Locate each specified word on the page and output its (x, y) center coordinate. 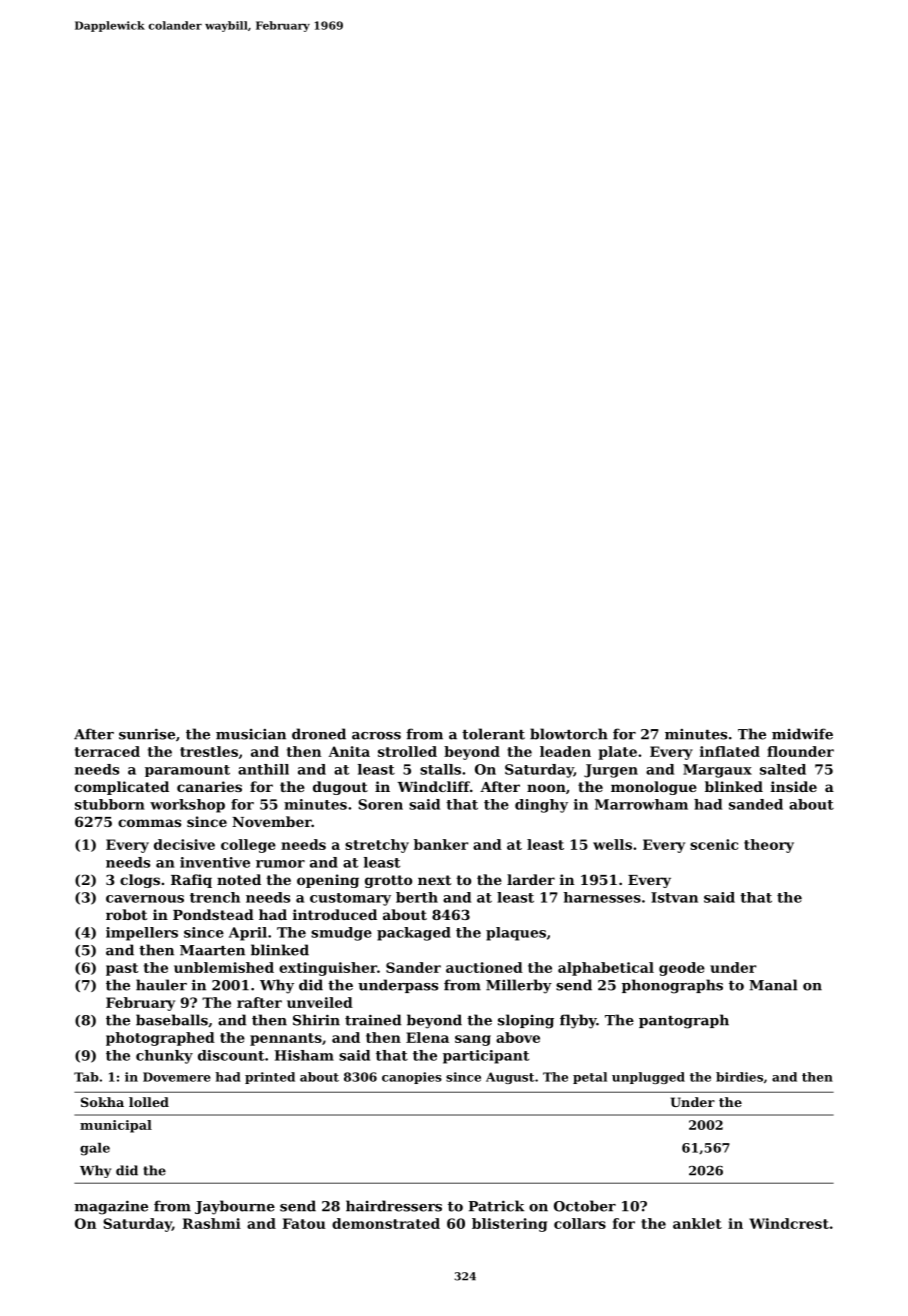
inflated (730, 751)
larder (531, 879)
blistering (509, 1225)
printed (270, 1078)
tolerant (493, 734)
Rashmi (211, 1223)
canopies (412, 1078)
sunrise (147, 734)
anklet (697, 1223)
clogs (140, 881)
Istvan (674, 897)
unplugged (648, 1078)
